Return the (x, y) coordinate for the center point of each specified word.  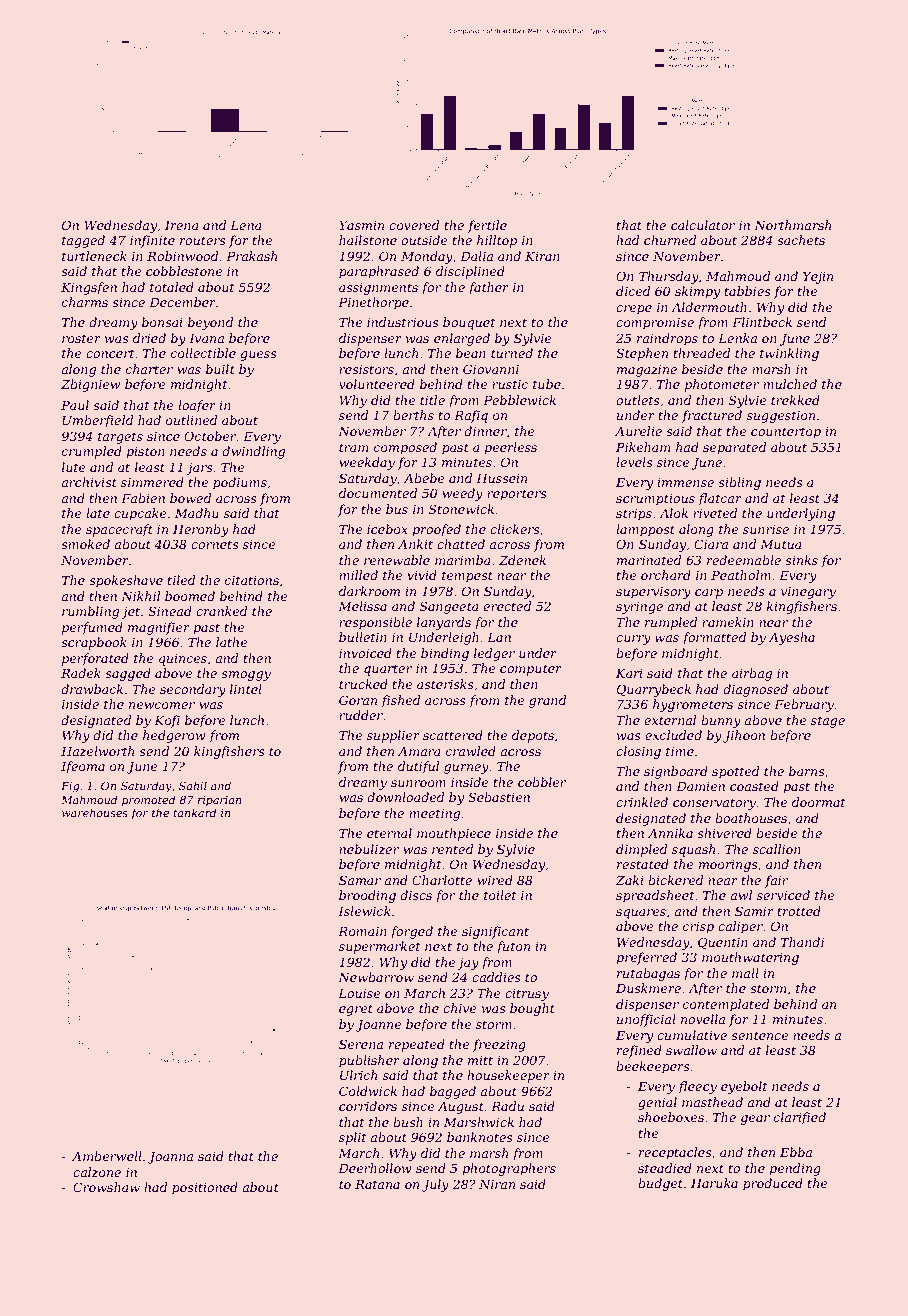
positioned (205, 1188)
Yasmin (361, 225)
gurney (466, 769)
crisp (698, 928)
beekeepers (653, 1067)
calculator (703, 225)
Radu (507, 1106)
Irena (181, 225)
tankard (194, 812)
